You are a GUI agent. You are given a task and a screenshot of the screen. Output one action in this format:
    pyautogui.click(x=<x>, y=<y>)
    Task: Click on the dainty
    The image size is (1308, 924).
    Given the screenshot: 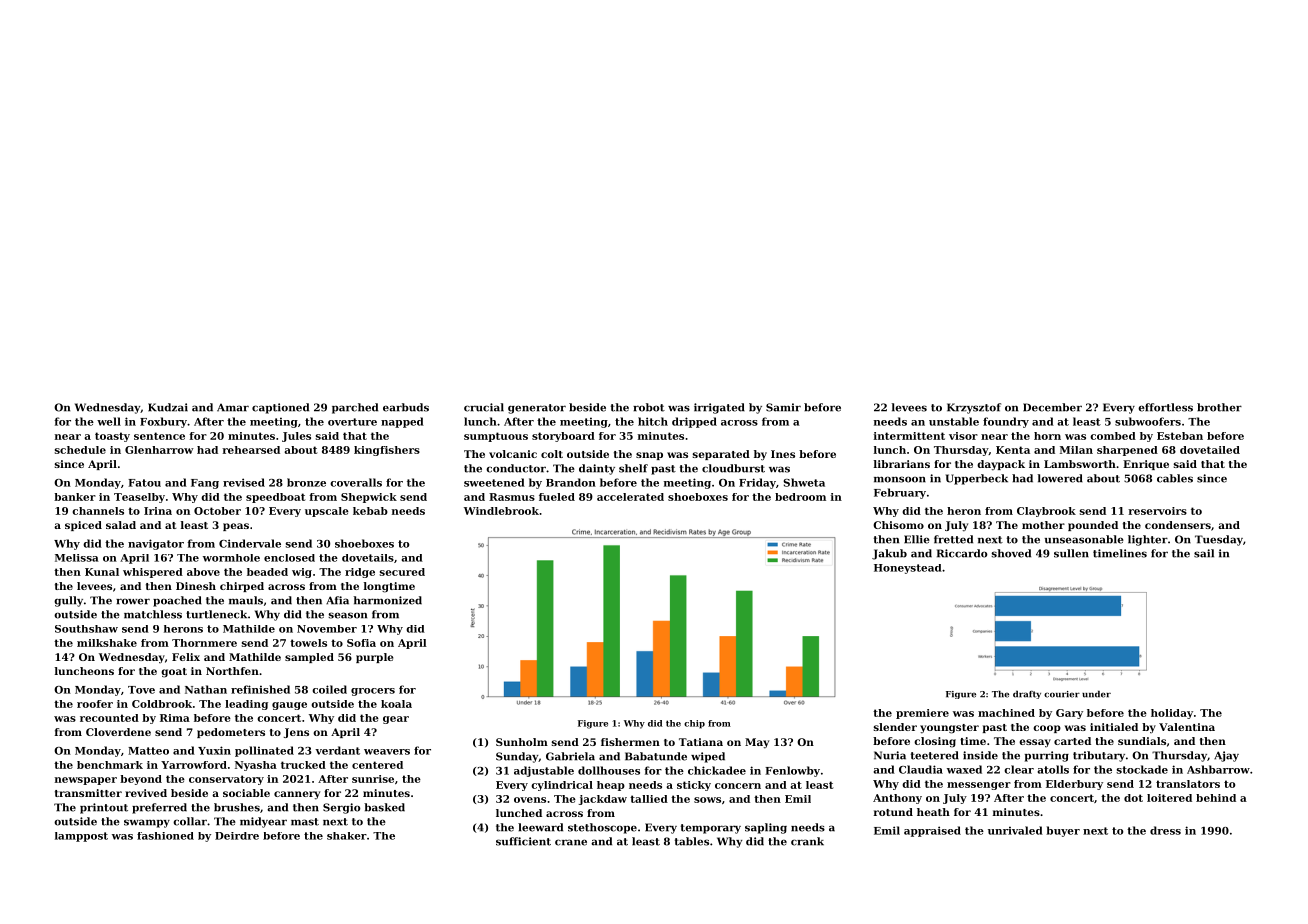 What is the action you would take?
    pyautogui.click(x=597, y=469)
